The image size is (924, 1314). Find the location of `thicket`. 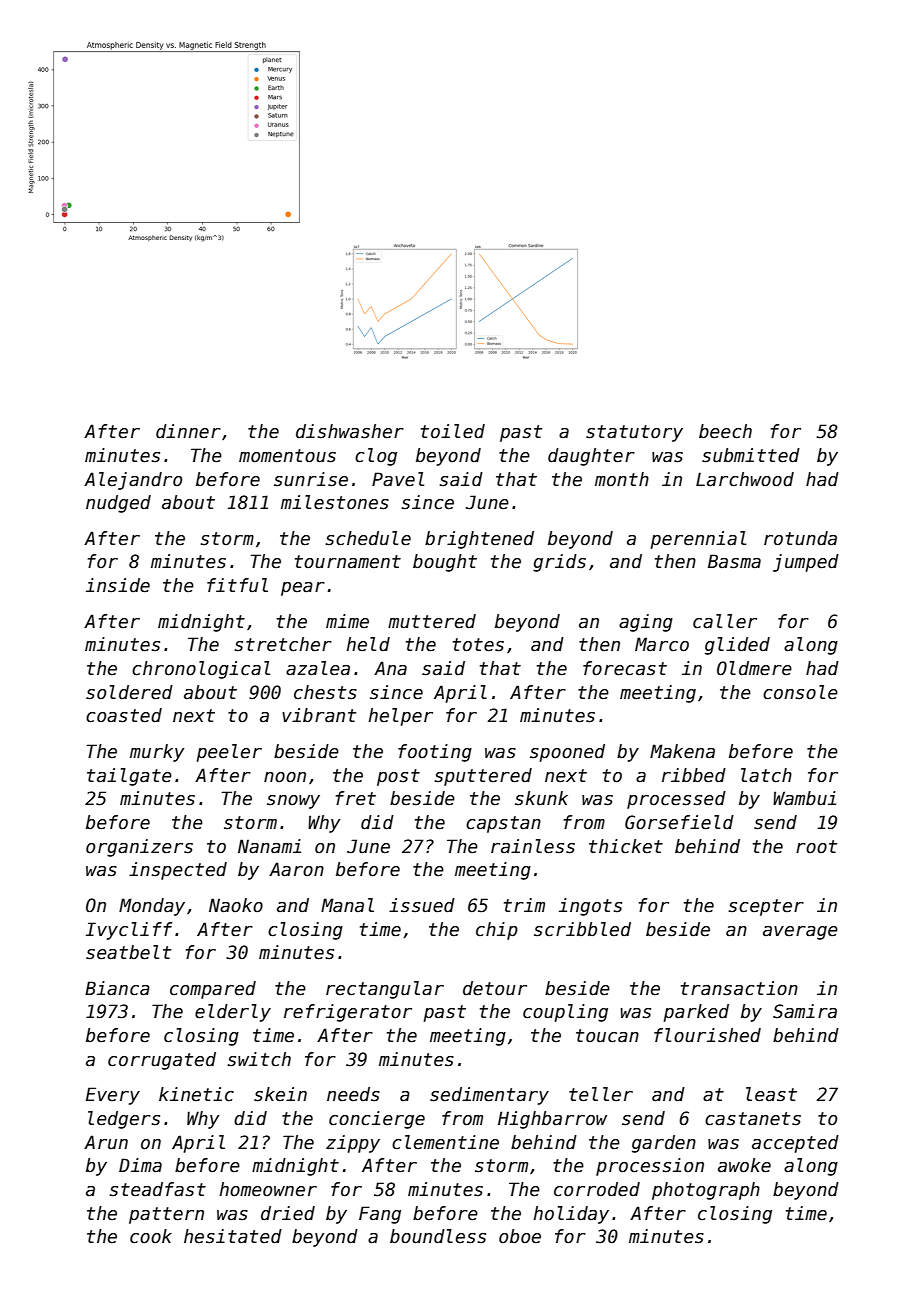

thicket is located at coordinates (626, 846).
